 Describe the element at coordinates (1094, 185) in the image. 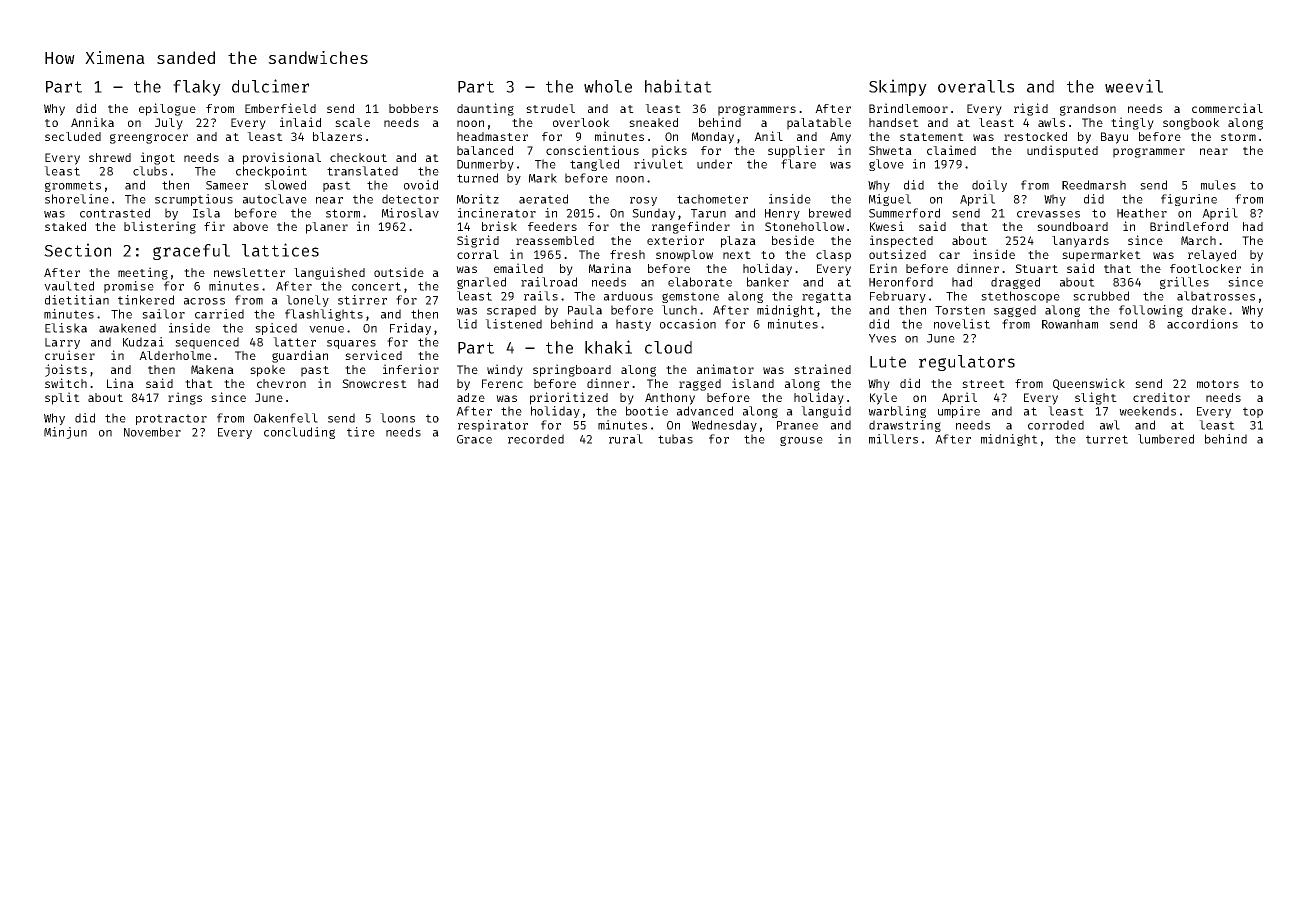

I see `Reedmarsh` at that location.
